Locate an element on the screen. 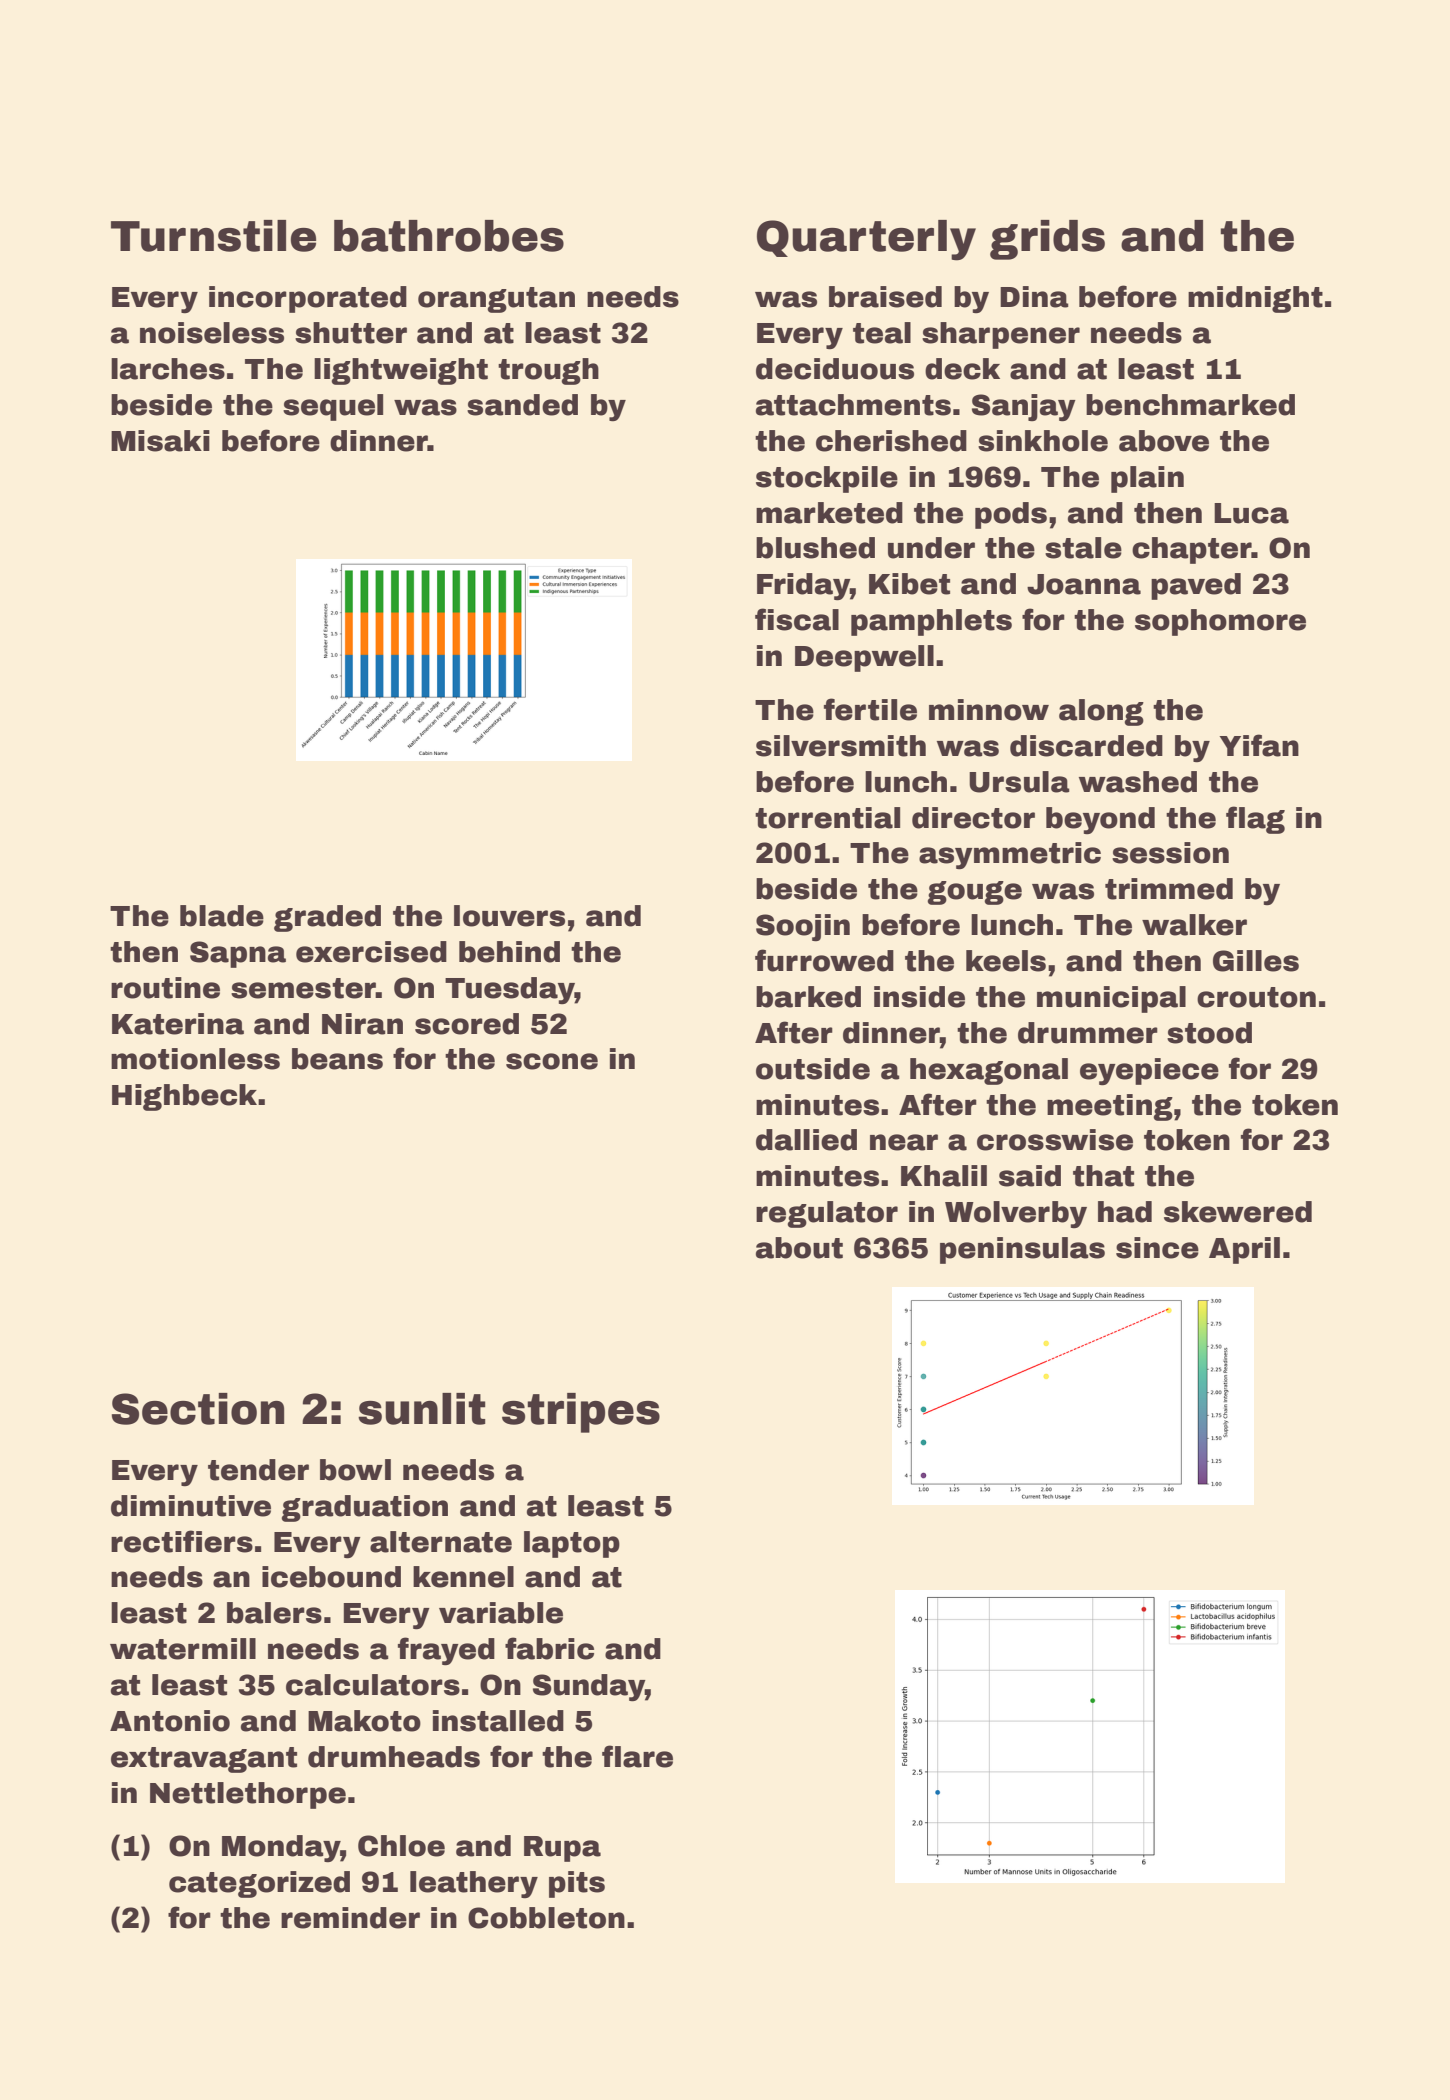  shutter is located at coordinates (351, 333).
